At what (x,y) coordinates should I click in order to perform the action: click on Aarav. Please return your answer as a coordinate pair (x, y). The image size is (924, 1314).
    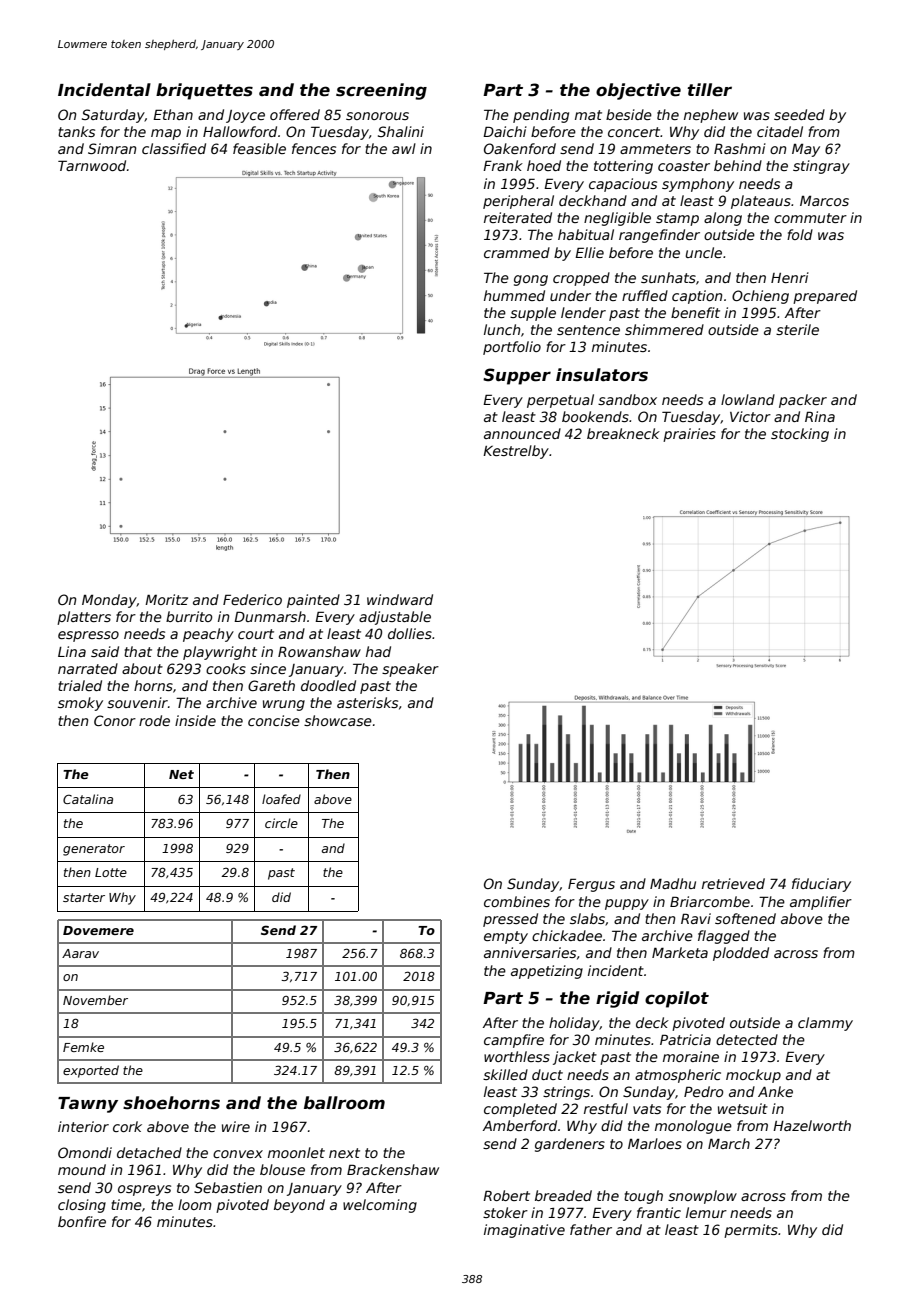
    Looking at the image, I should click on (80, 953).
